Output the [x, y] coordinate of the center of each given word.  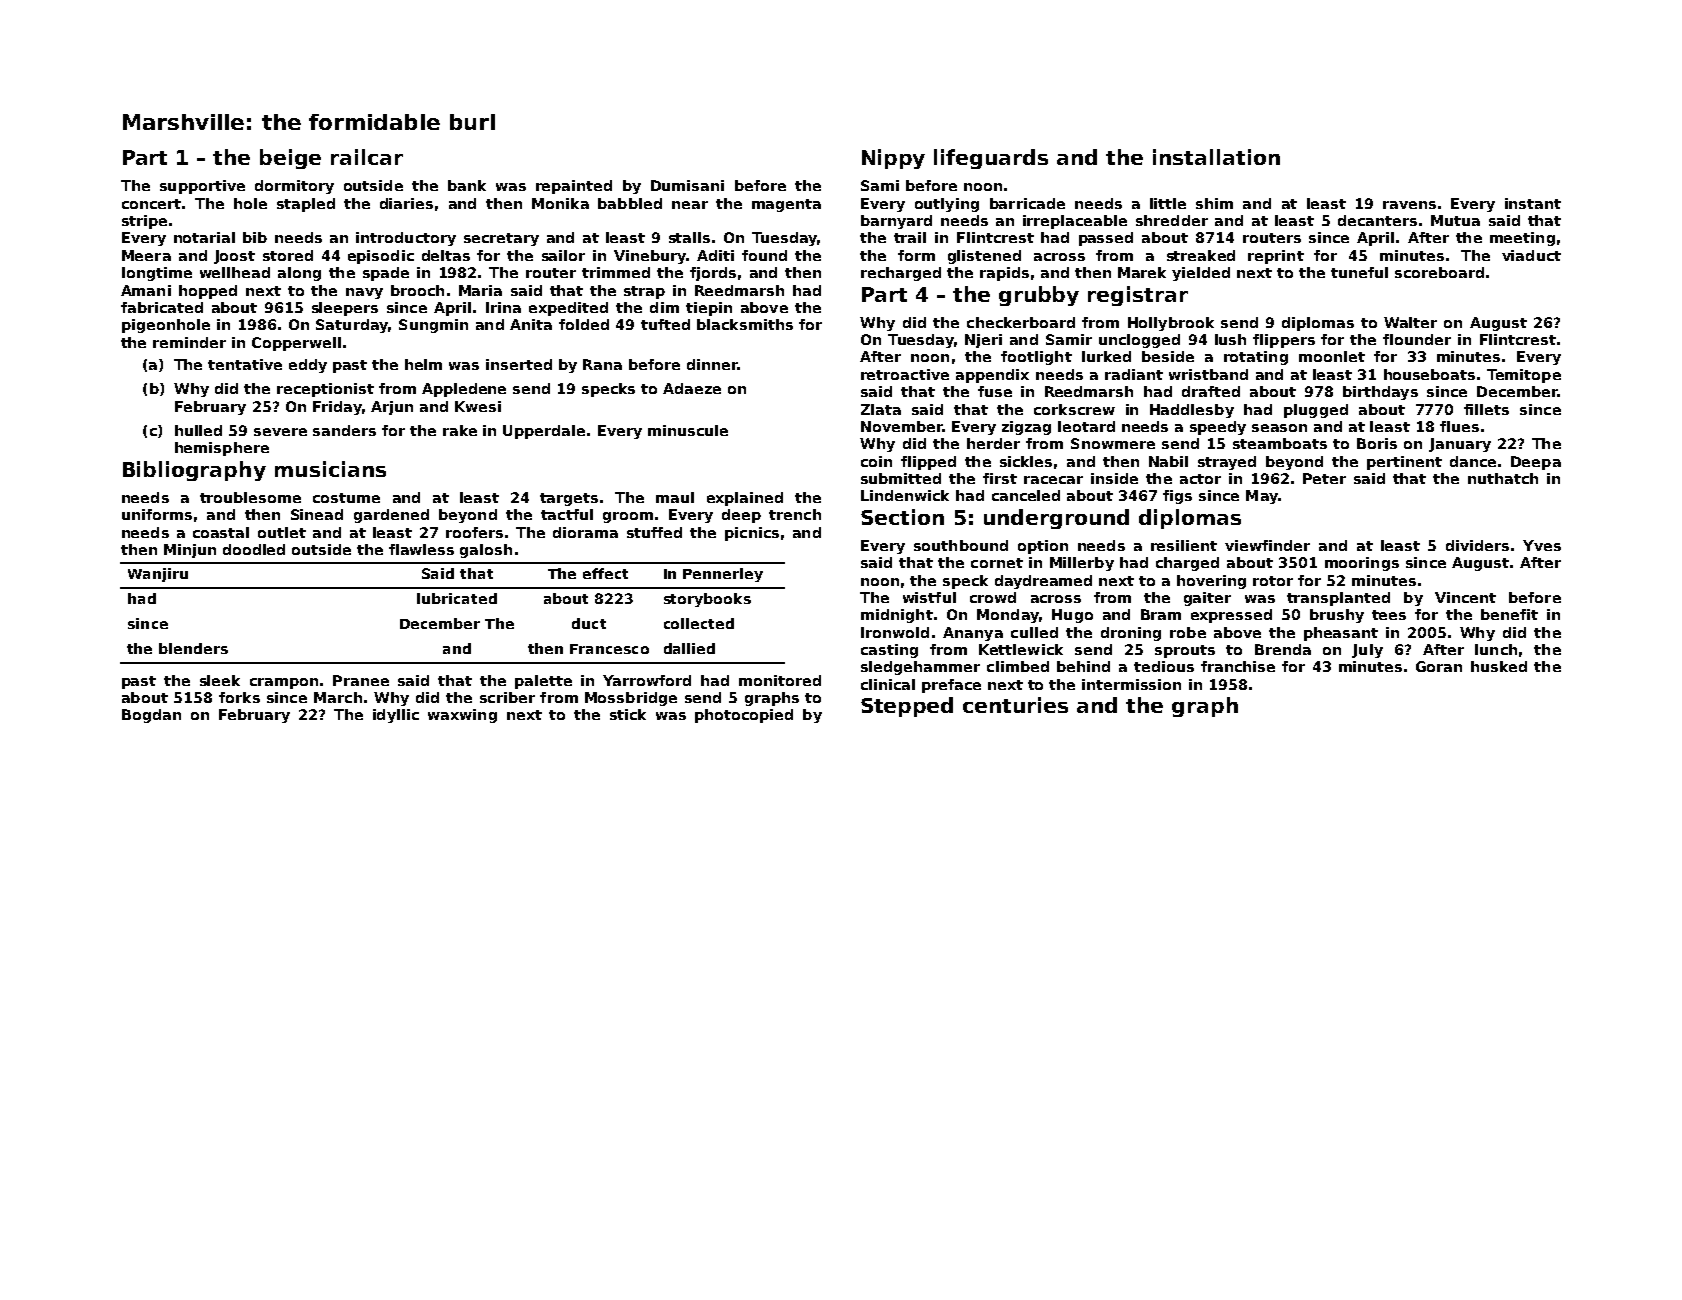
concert [151, 204]
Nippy [893, 159]
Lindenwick [905, 495]
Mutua [1455, 220]
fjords [713, 274]
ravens [1409, 205]
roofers [474, 532]
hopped [208, 292]
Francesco [609, 649]
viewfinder [1267, 545]
